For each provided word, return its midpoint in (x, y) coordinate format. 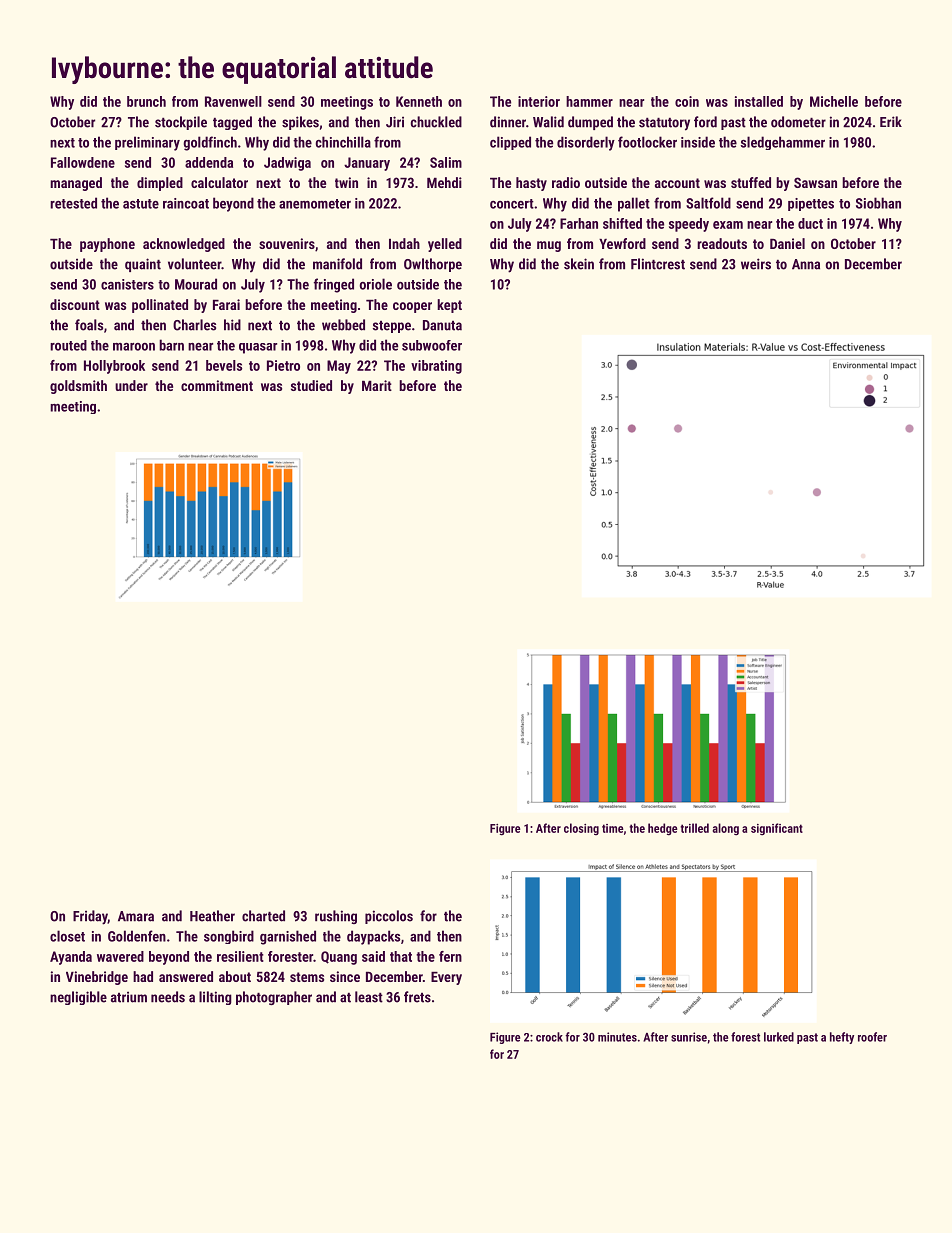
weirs (756, 264)
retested (73, 203)
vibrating (436, 367)
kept (449, 306)
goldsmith (78, 387)
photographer (274, 998)
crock (549, 1037)
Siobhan (878, 203)
